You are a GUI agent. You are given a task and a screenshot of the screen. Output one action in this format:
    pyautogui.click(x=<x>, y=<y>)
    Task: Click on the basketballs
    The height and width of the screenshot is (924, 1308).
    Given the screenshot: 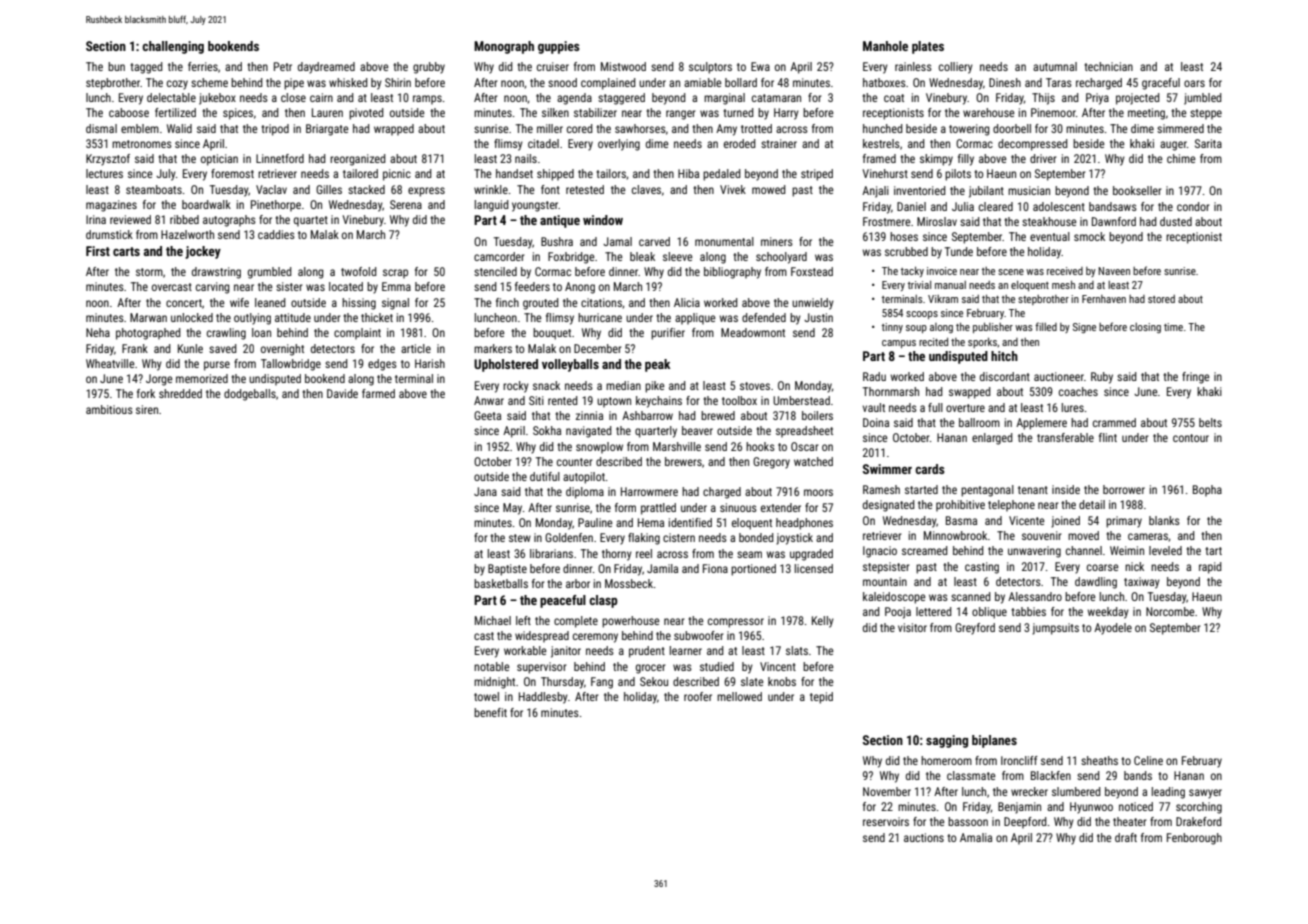 What is the action you would take?
    pyautogui.click(x=501, y=583)
